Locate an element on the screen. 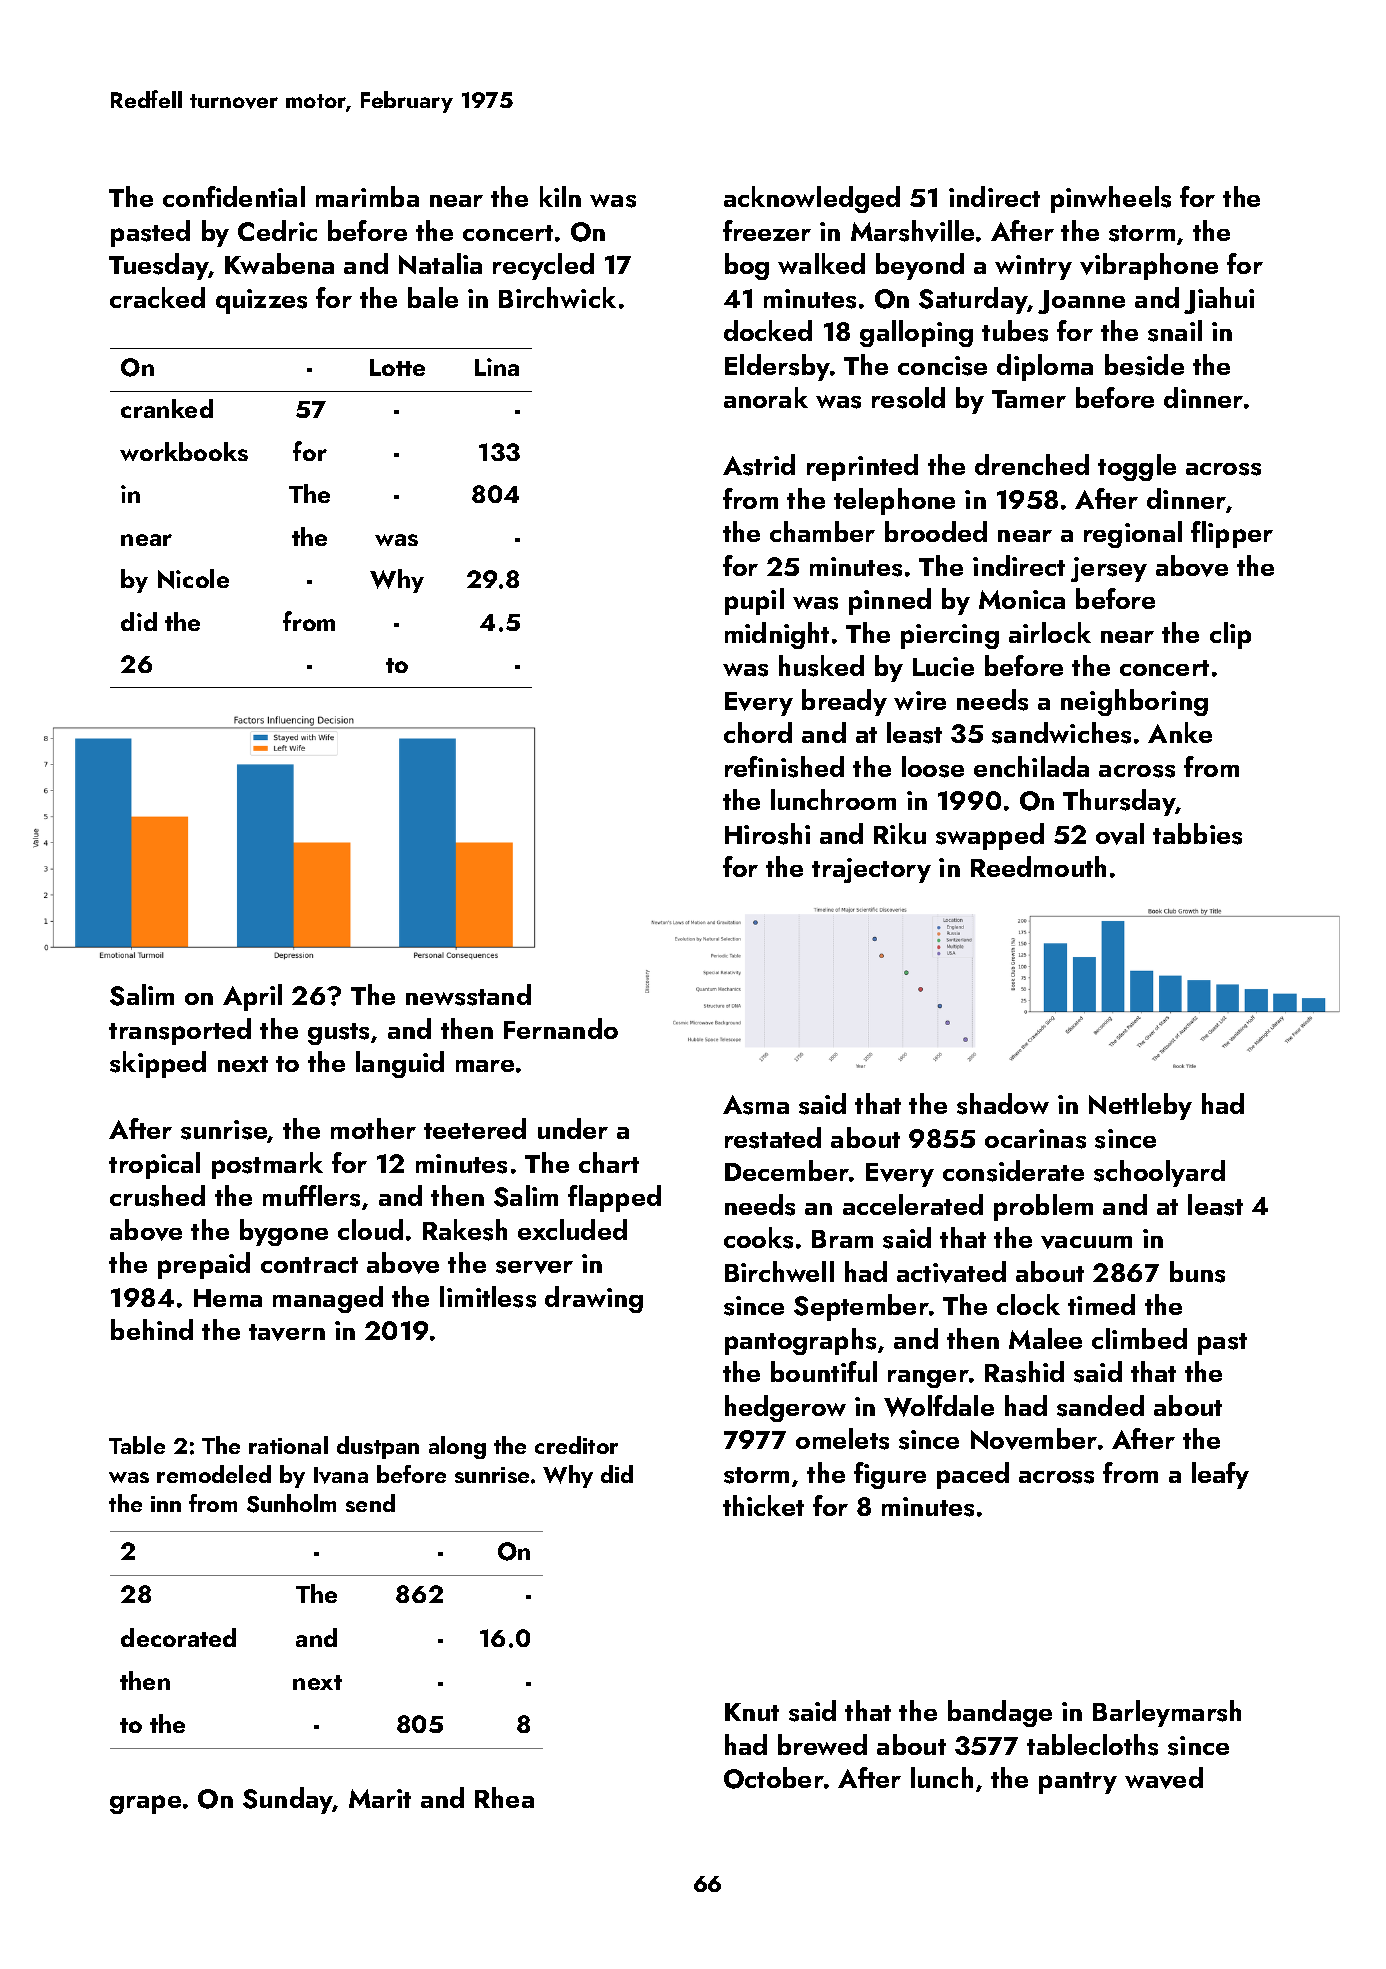 Image resolution: width=1386 pixels, height=1969 pixels. marimba is located at coordinates (367, 196).
